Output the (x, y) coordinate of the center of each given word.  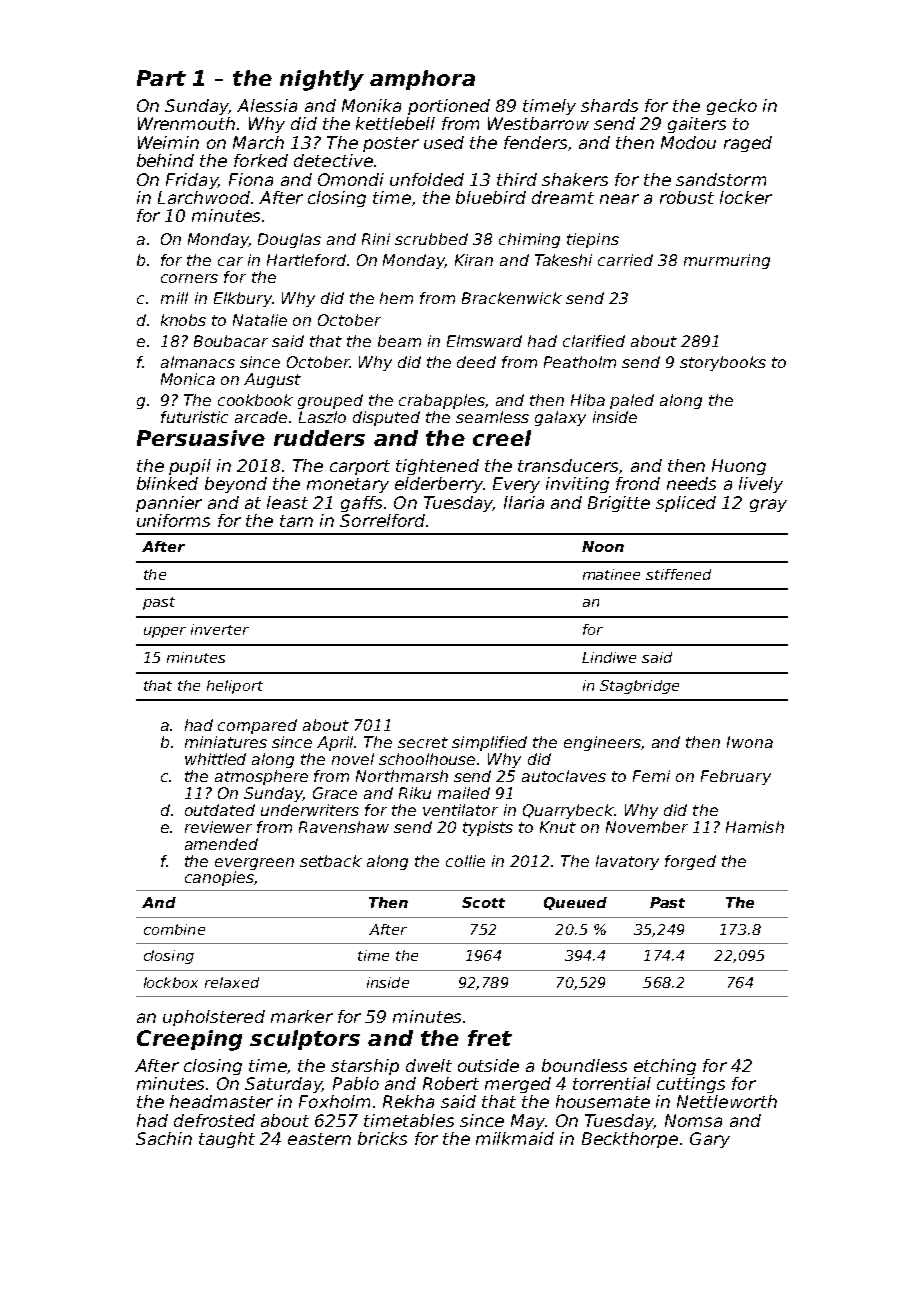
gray (768, 505)
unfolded (427, 179)
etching (665, 1067)
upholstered (214, 1018)
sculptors (305, 1040)
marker (302, 1016)
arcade (261, 417)
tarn (296, 521)
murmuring (727, 261)
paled (632, 401)
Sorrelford (382, 520)
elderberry (439, 485)
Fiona (251, 179)
